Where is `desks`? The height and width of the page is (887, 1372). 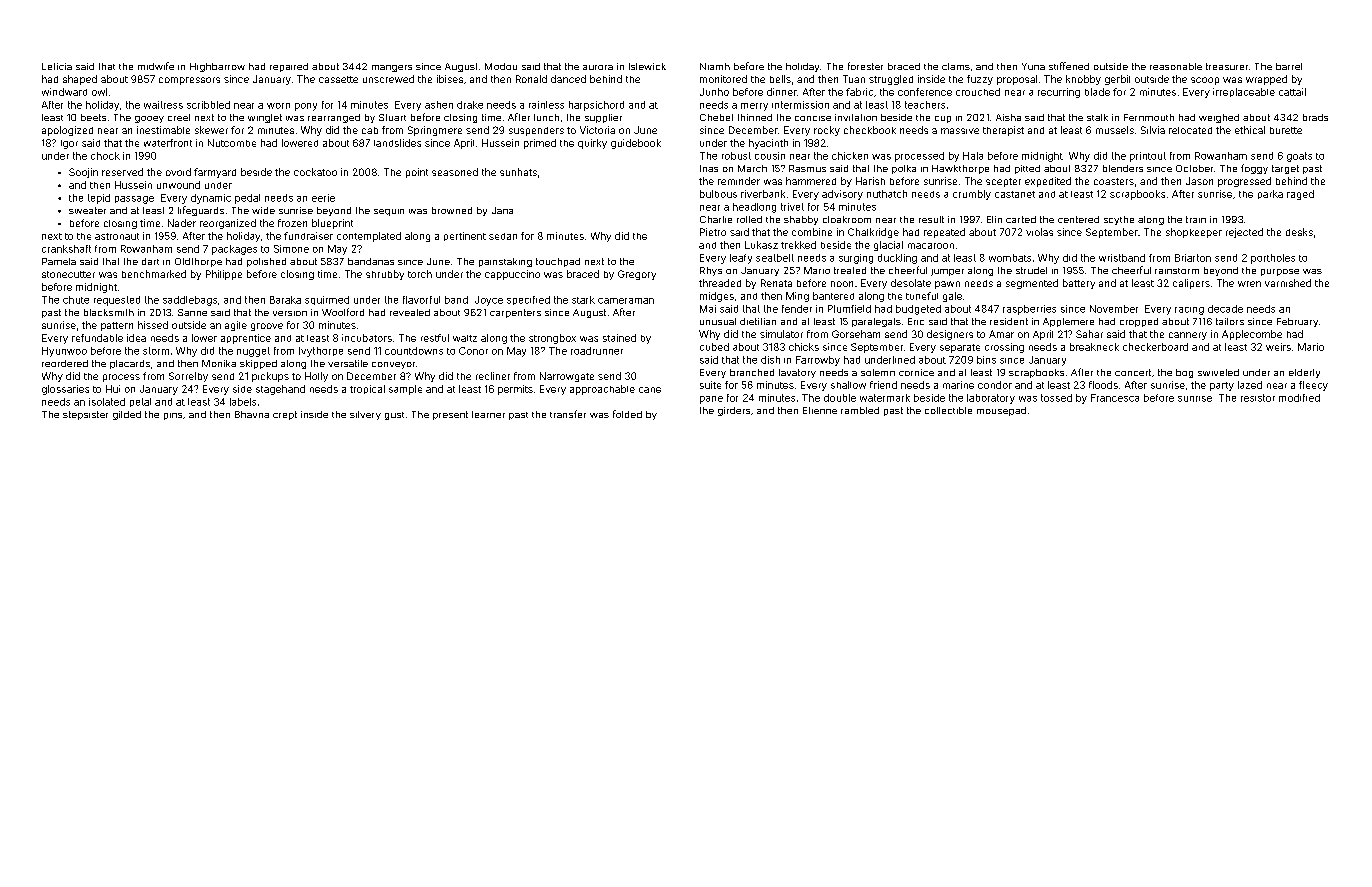
desks is located at coordinates (1299, 232).
